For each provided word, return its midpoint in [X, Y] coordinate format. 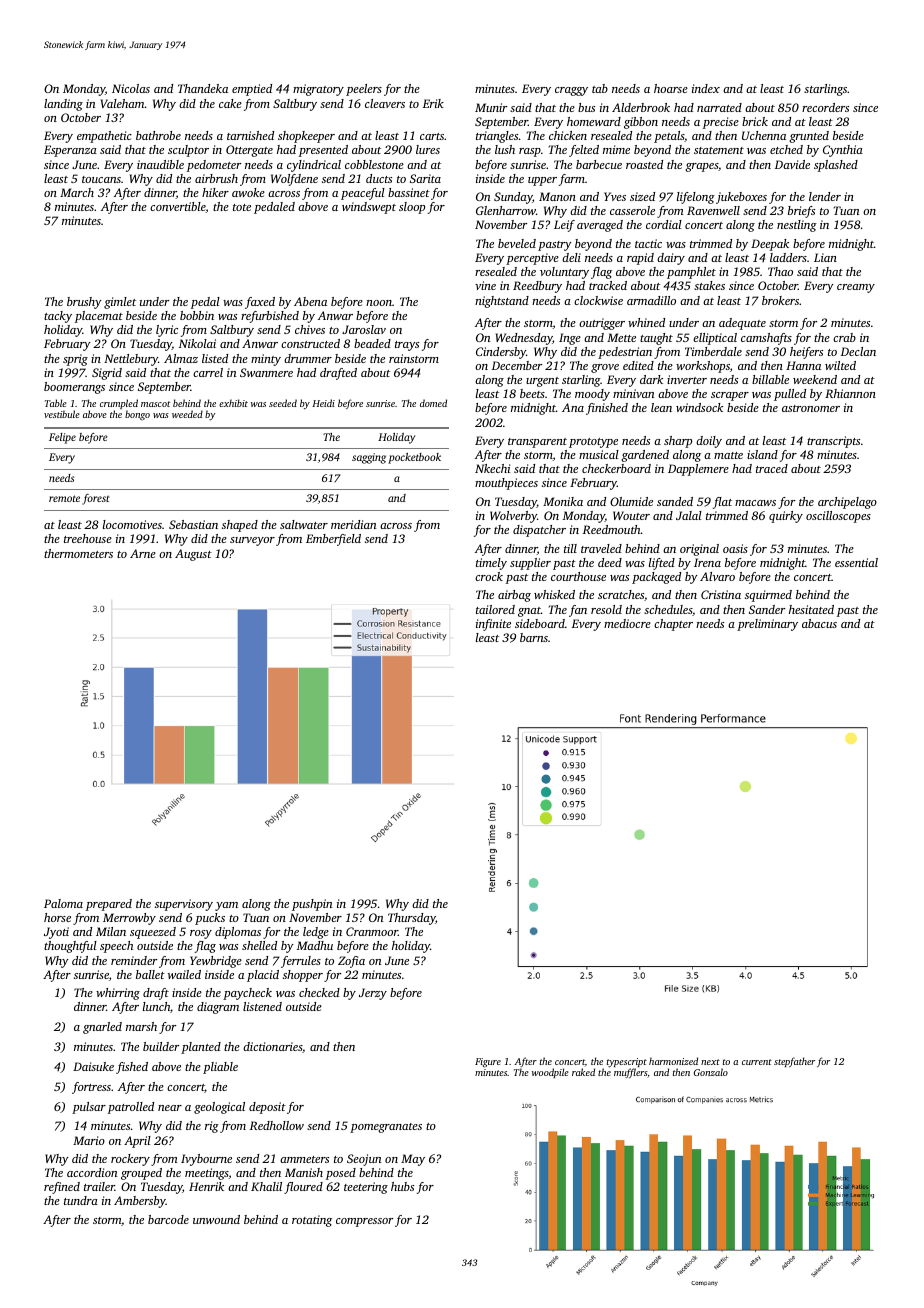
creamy [856, 288]
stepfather [794, 1062]
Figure [488, 1063]
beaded [372, 343]
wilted [840, 365]
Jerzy [373, 994]
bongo [137, 416]
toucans [101, 179]
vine [485, 285]
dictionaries [272, 1046]
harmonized [673, 1061]
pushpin [312, 905]
